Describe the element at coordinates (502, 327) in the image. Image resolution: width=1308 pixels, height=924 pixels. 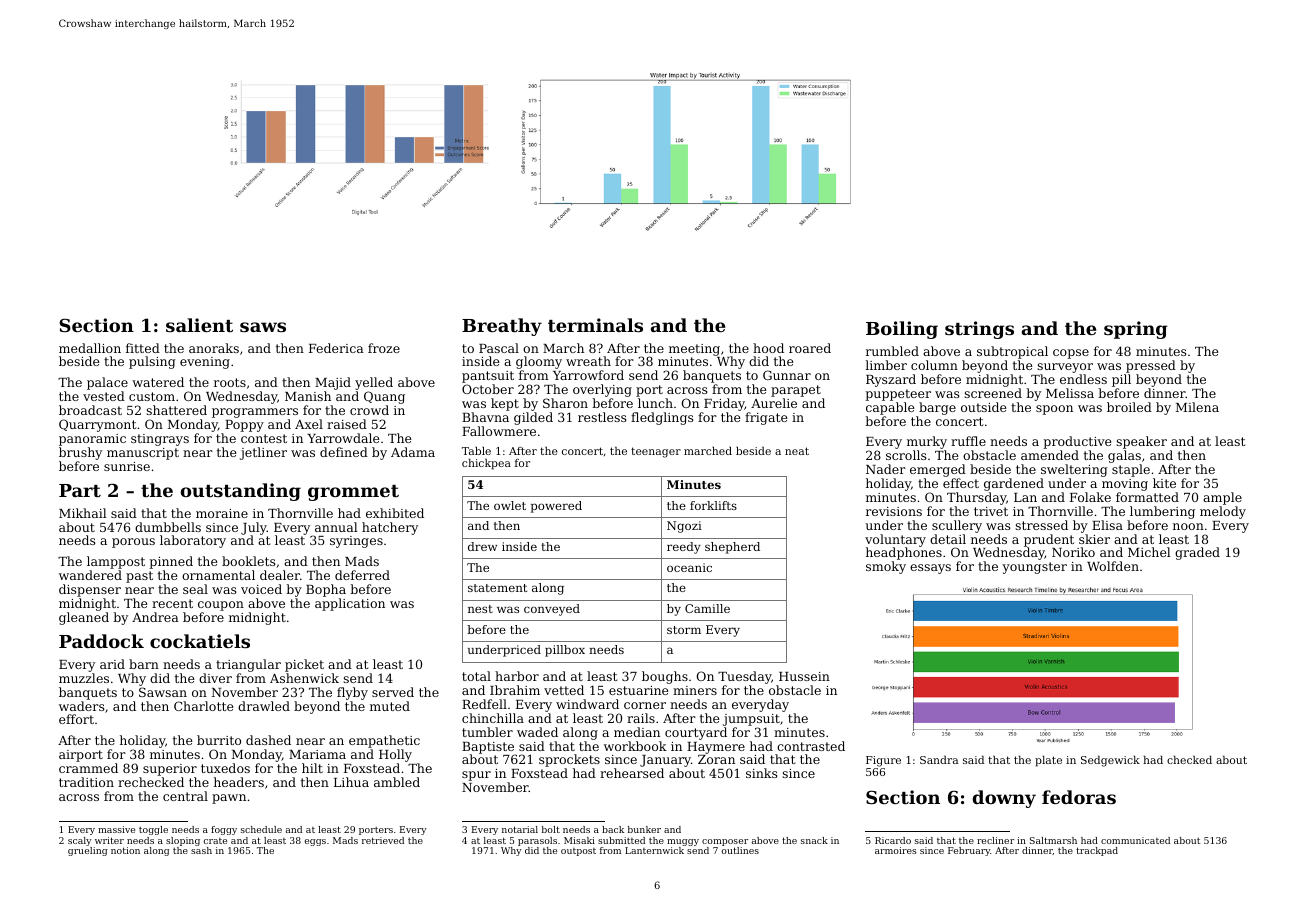
I see `Breathy` at that location.
